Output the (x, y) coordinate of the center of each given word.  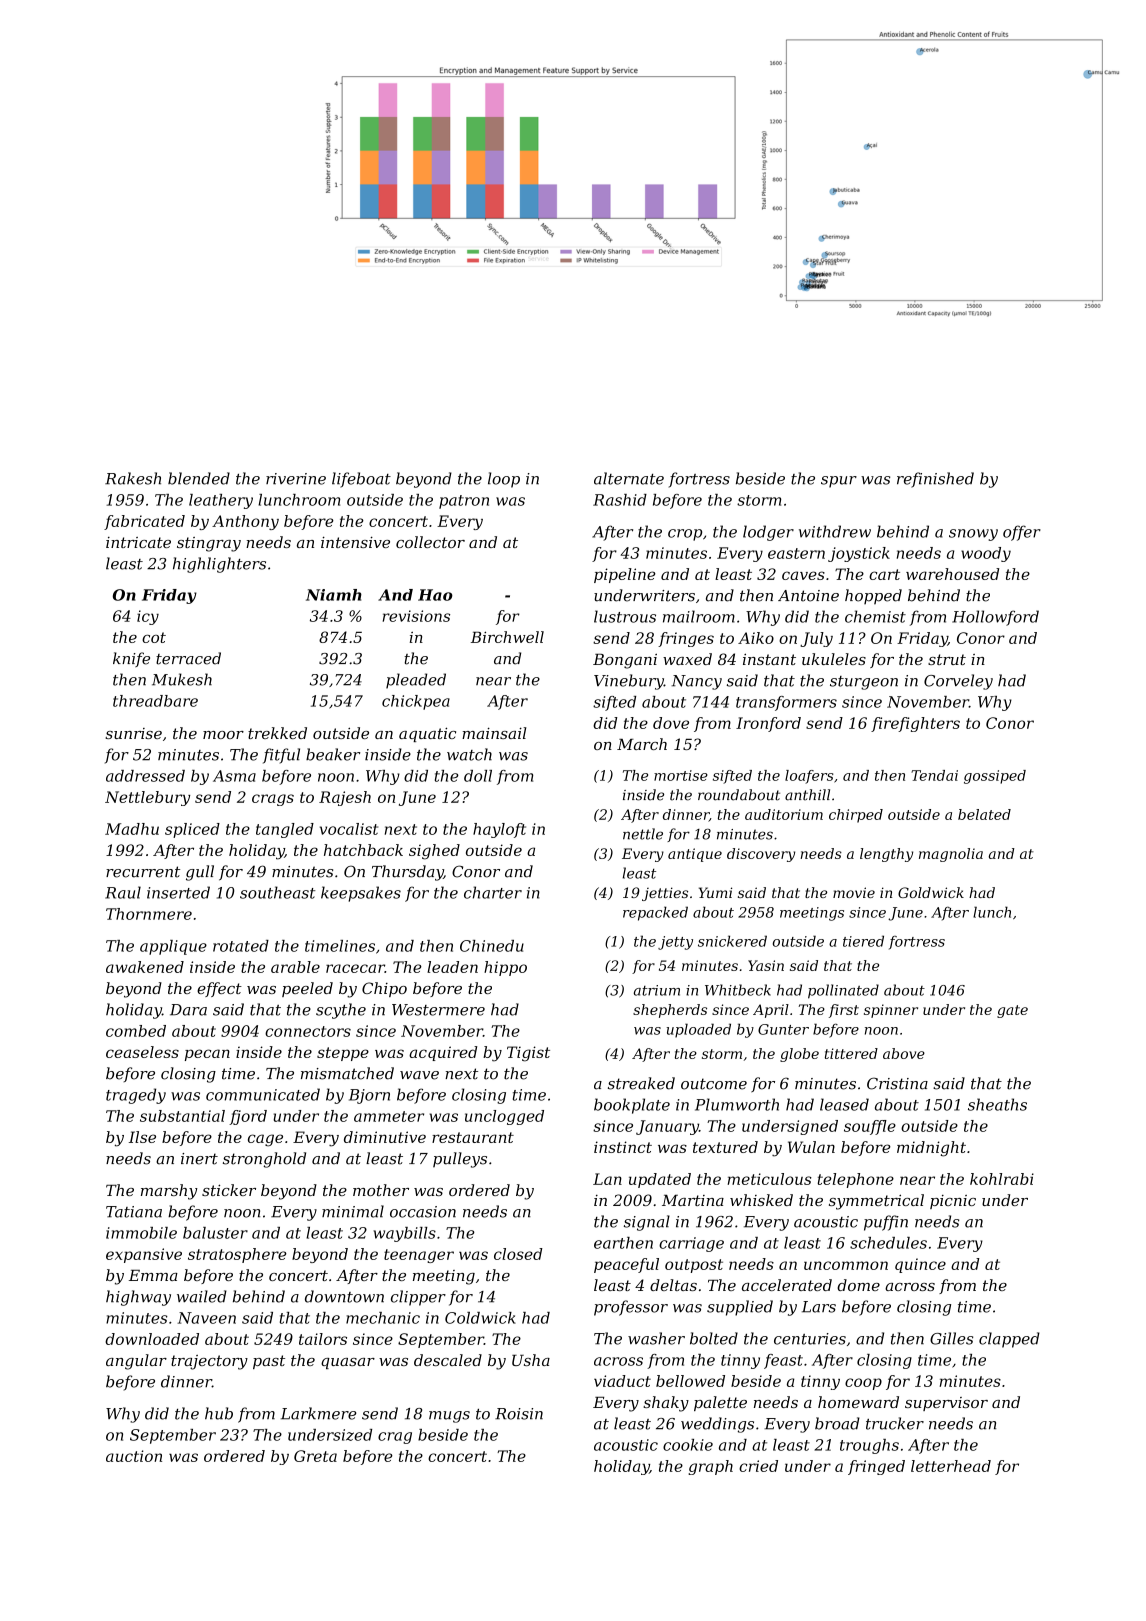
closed (518, 1254)
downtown (344, 1296)
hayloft (499, 830)
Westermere (438, 1010)
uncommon (846, 1265)
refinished (935, 480)
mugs (449, 1417)
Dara (188, 1010)
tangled (285, 830)
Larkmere (318, 1413)
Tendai (934, 775)
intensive (355, 542)
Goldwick (931, 892)
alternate (629, 478)
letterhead (951, 1466)
